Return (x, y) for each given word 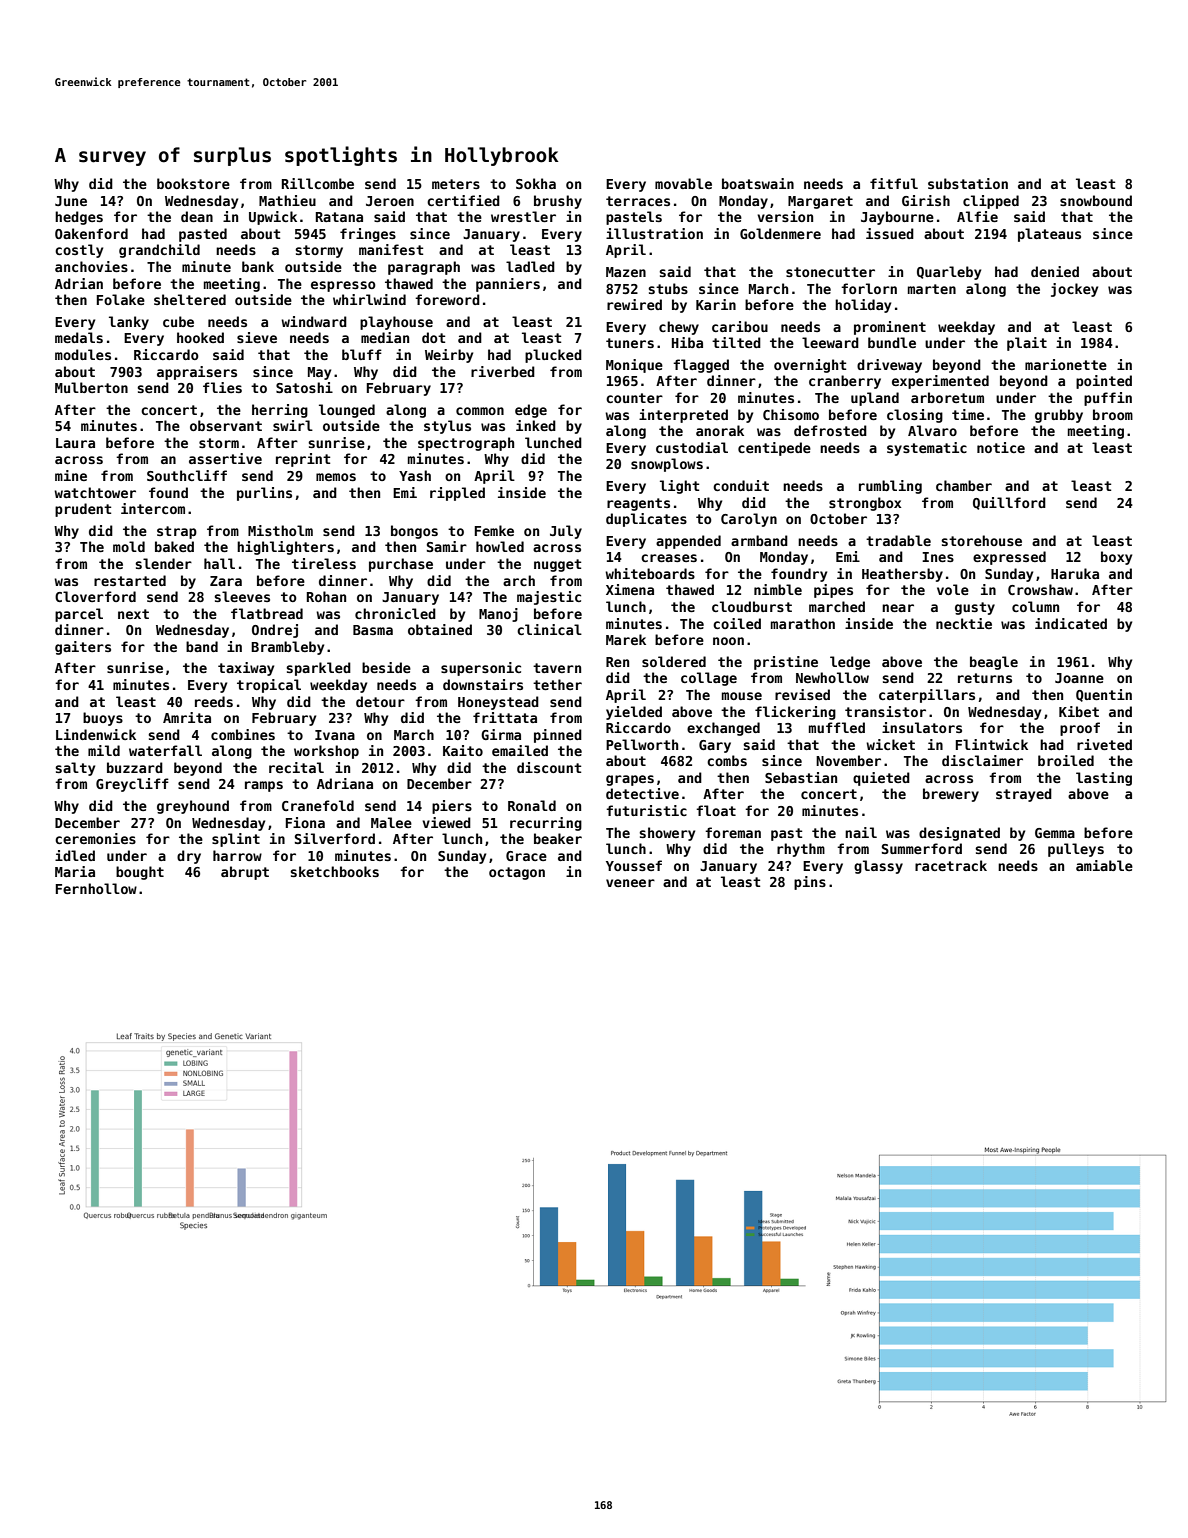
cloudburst (752, 606)
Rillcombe (318, 183)
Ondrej (275, 631)
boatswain (758, 183)
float (716, 810)
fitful (894, 183)
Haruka (1075, 573)
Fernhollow (96, 888)
